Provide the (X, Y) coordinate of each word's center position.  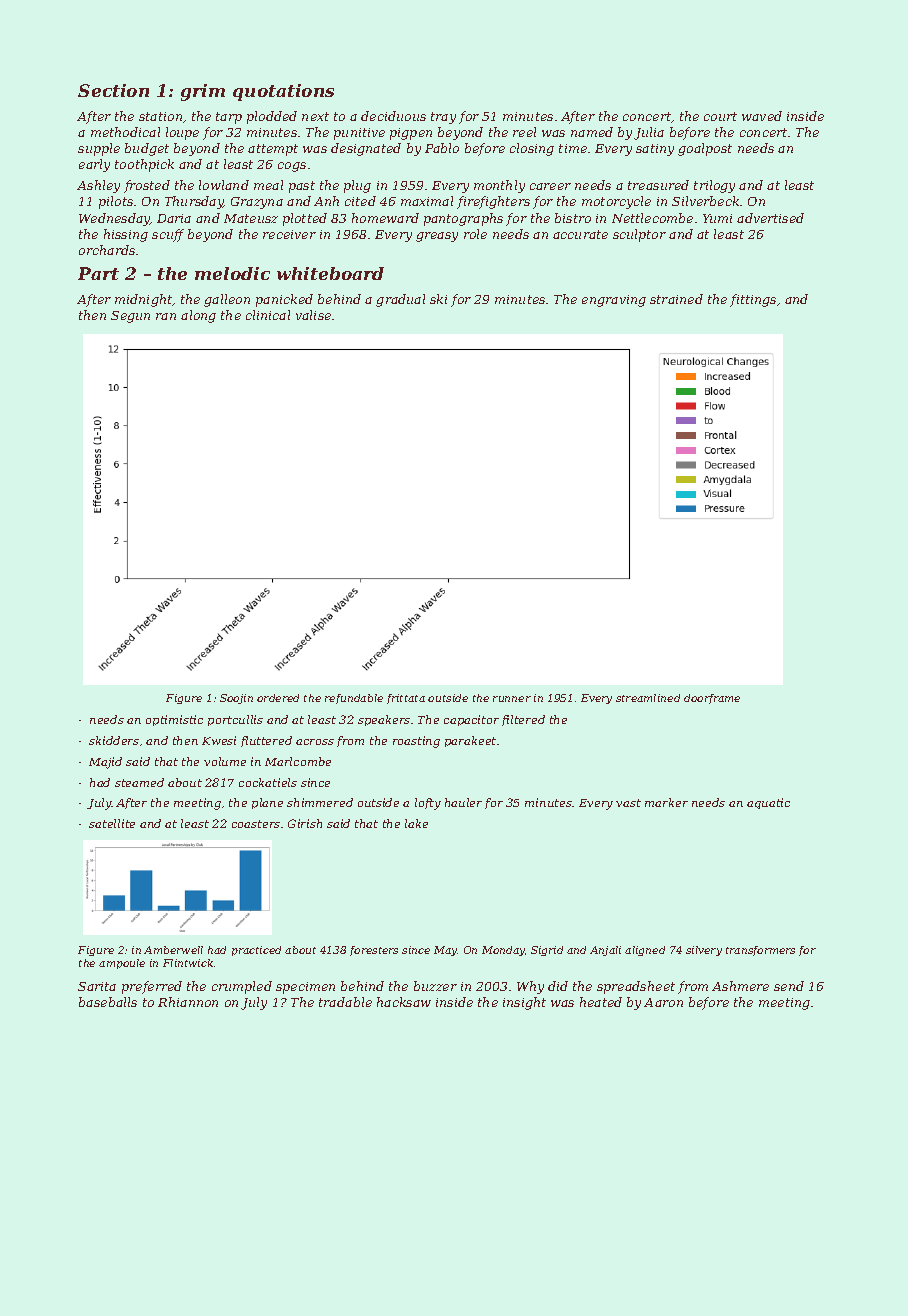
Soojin (236, 699)
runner (512, 699)
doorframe (712, 699)
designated (366, 149)
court (720, 116)
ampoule (122, 964)
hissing (126, 235)
